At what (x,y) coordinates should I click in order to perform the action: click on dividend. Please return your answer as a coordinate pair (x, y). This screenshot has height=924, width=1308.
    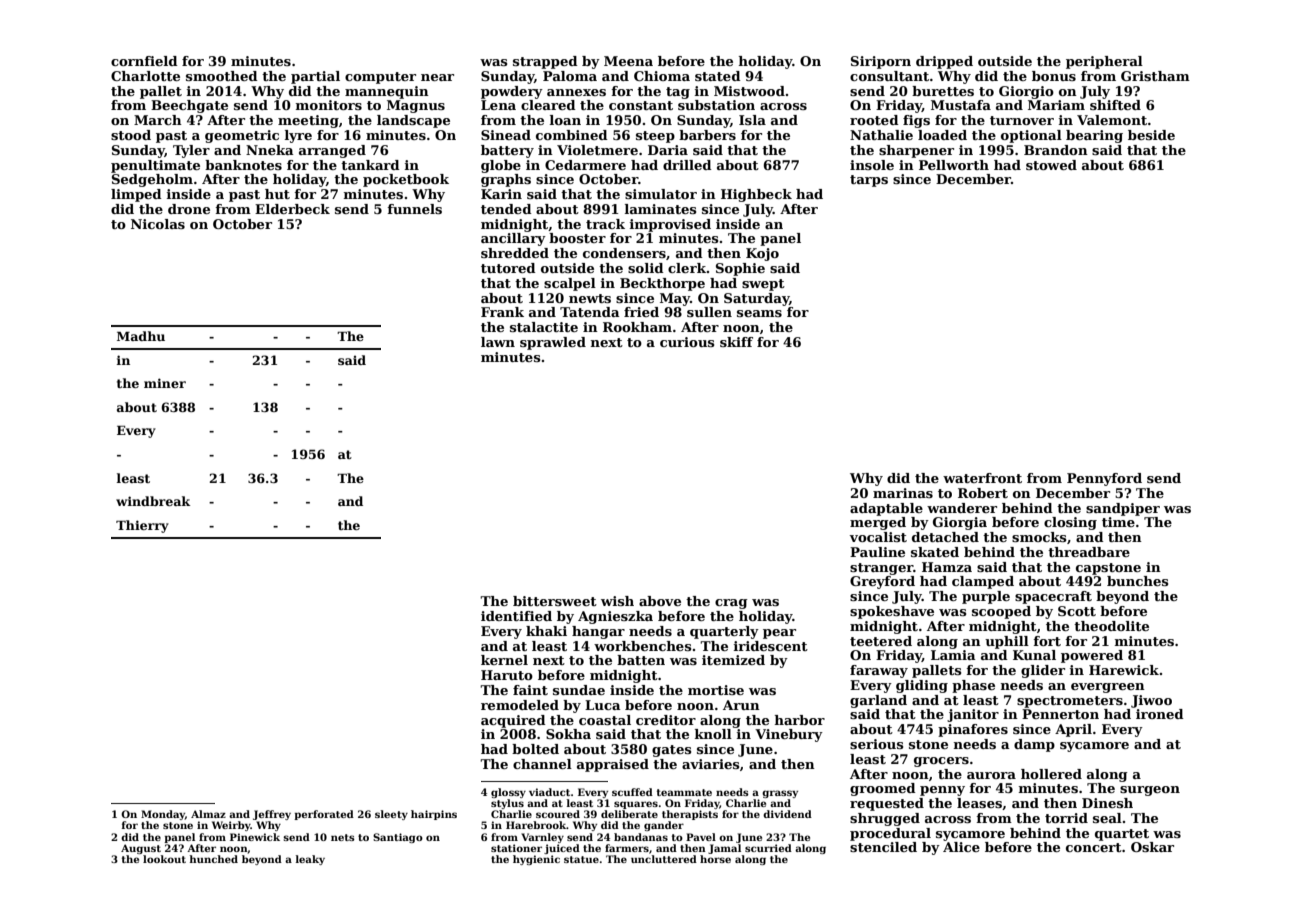
    Looking at the image, I should click on (787, 814).
